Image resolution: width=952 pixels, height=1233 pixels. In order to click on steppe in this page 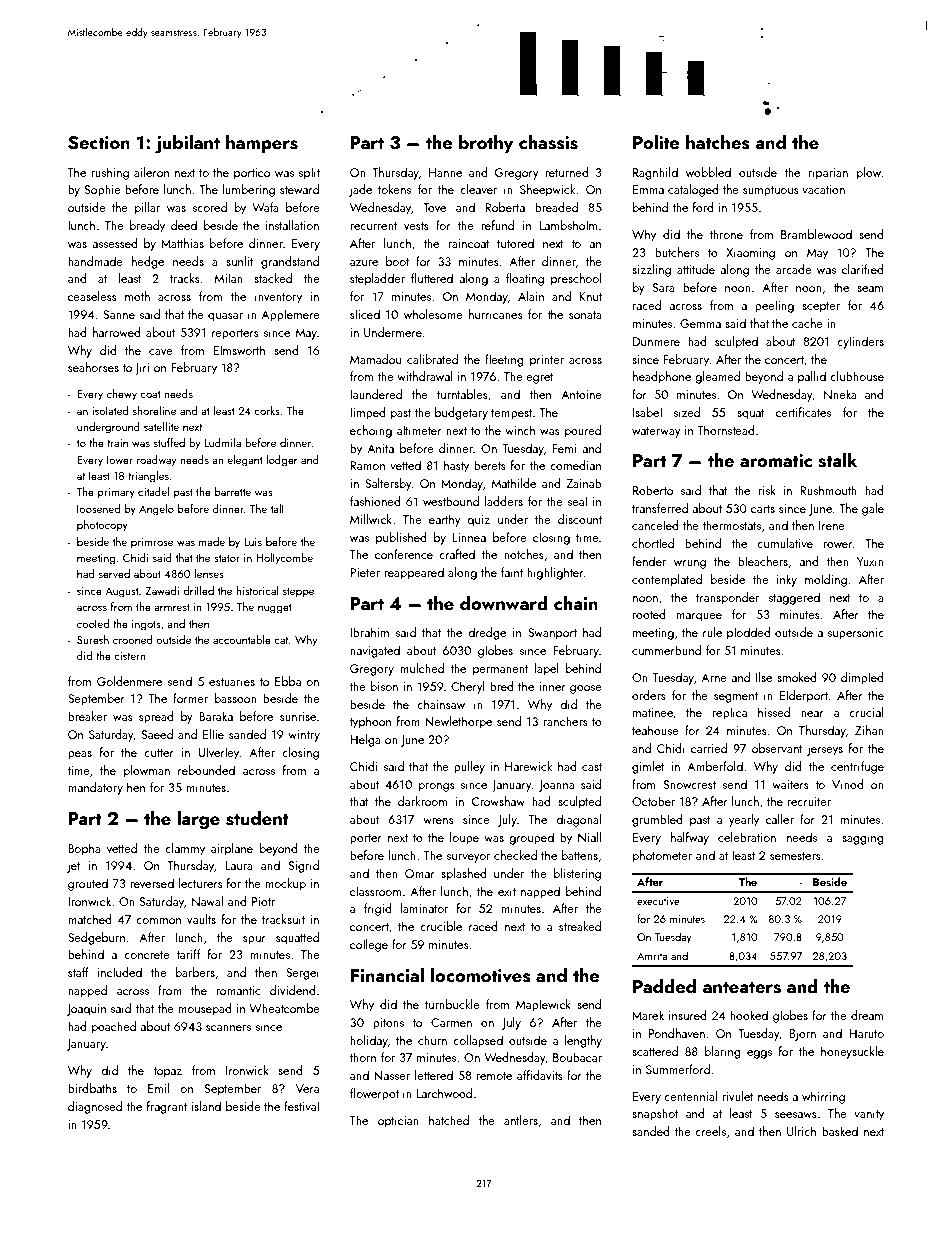, I will do `click(298, 593)`.
